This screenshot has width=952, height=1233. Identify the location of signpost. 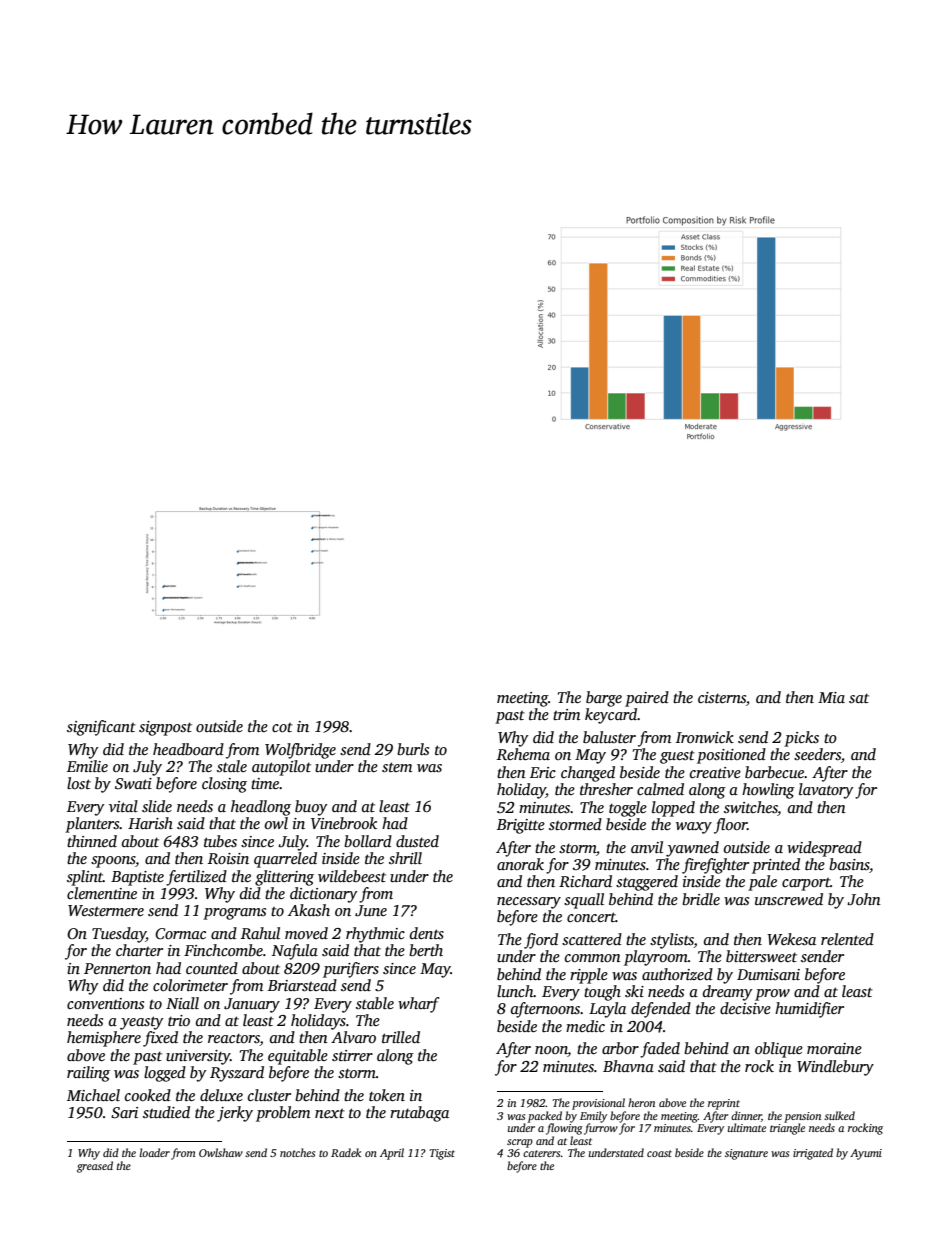
(165, 728).
